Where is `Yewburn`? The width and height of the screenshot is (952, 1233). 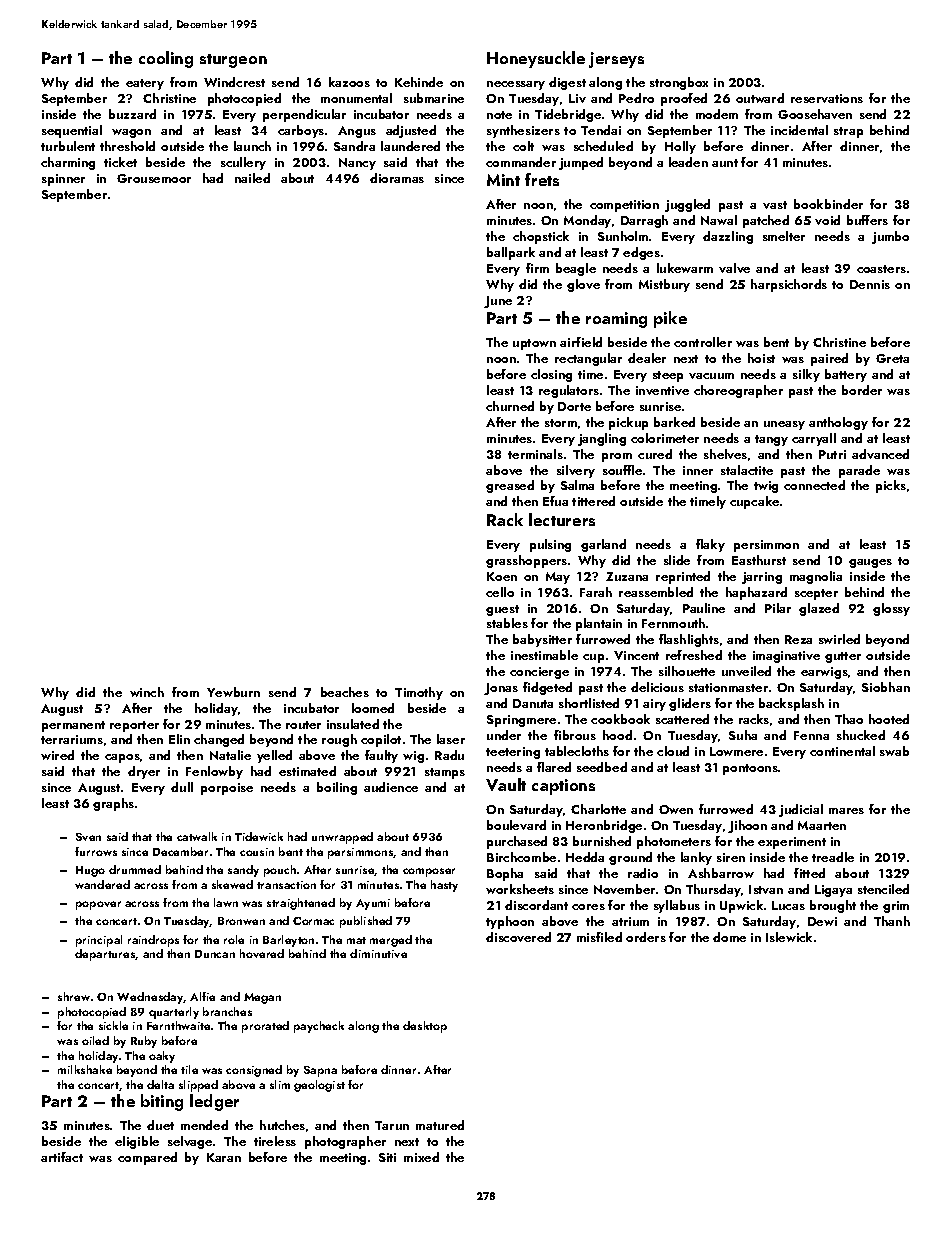 Yewburn is located at coordinates (233, 692).
